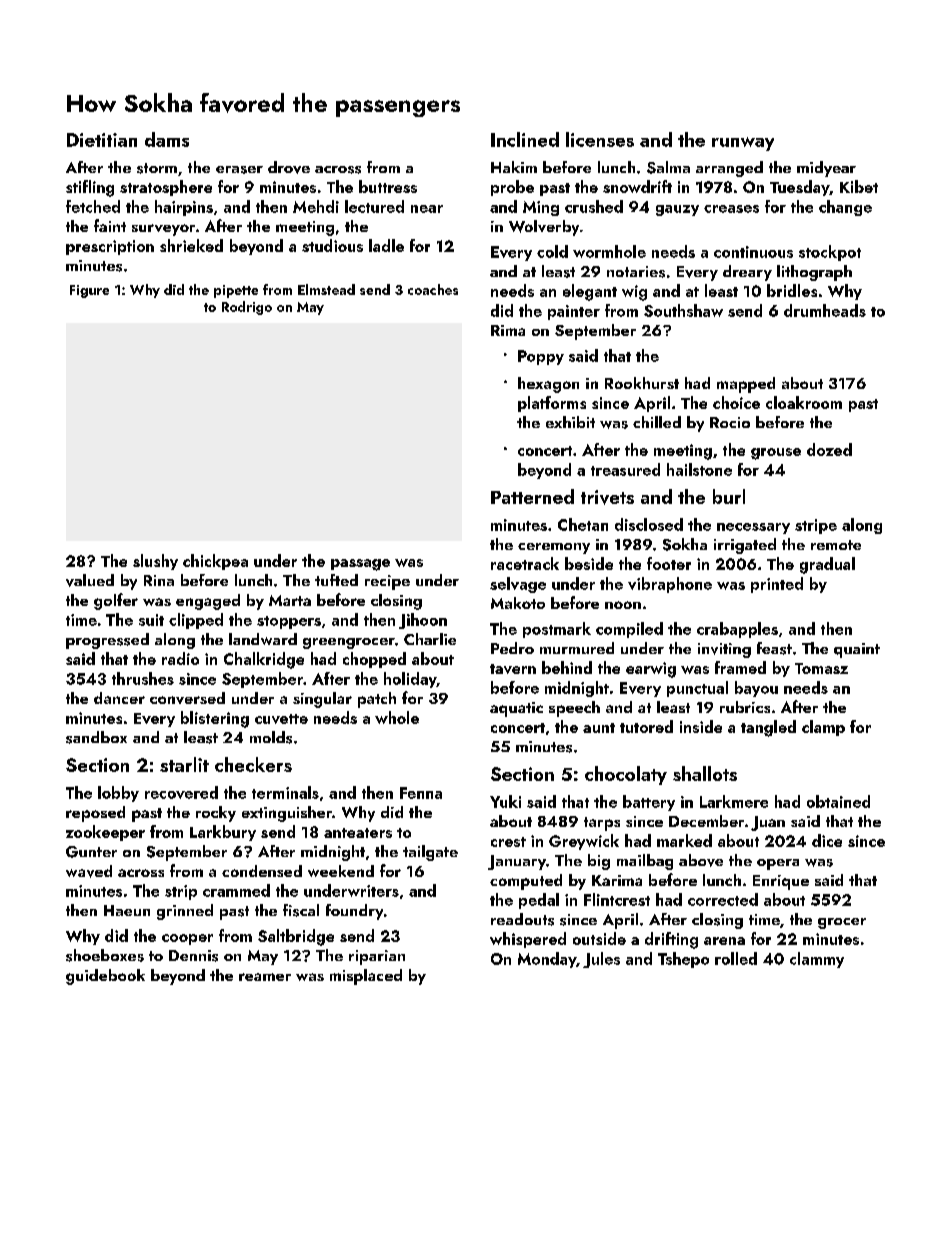 The height and width of the screenshot is (1233, 952). Describe the element at coordinates (410, 680) in the screenshot. I see `holiday` at that location.
